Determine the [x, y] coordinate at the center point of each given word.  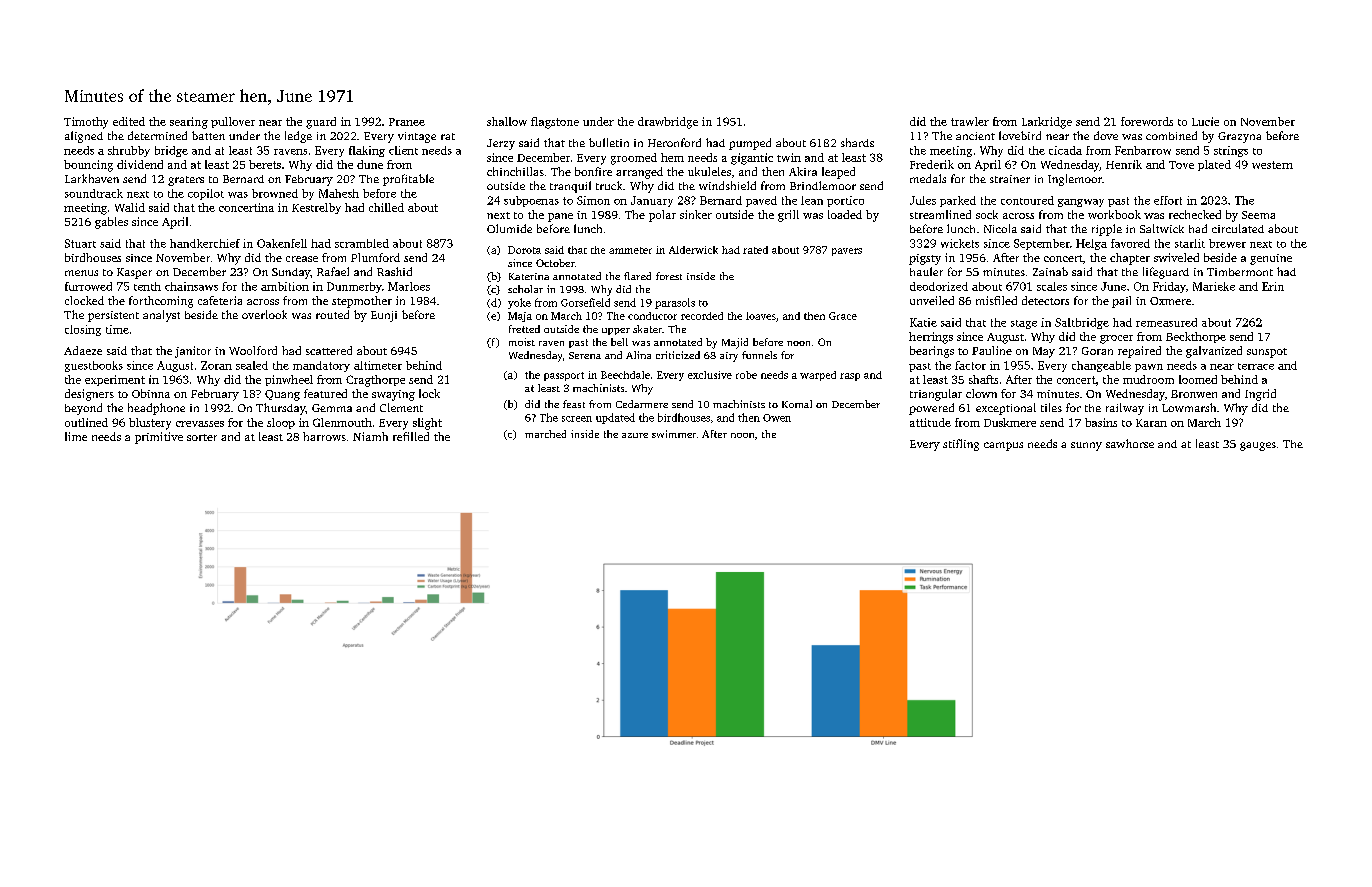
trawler [970, 121]
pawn [1149, 368]
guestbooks [94, 366]
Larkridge [1047, 123]
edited [129, 121]
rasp [850, 377]
